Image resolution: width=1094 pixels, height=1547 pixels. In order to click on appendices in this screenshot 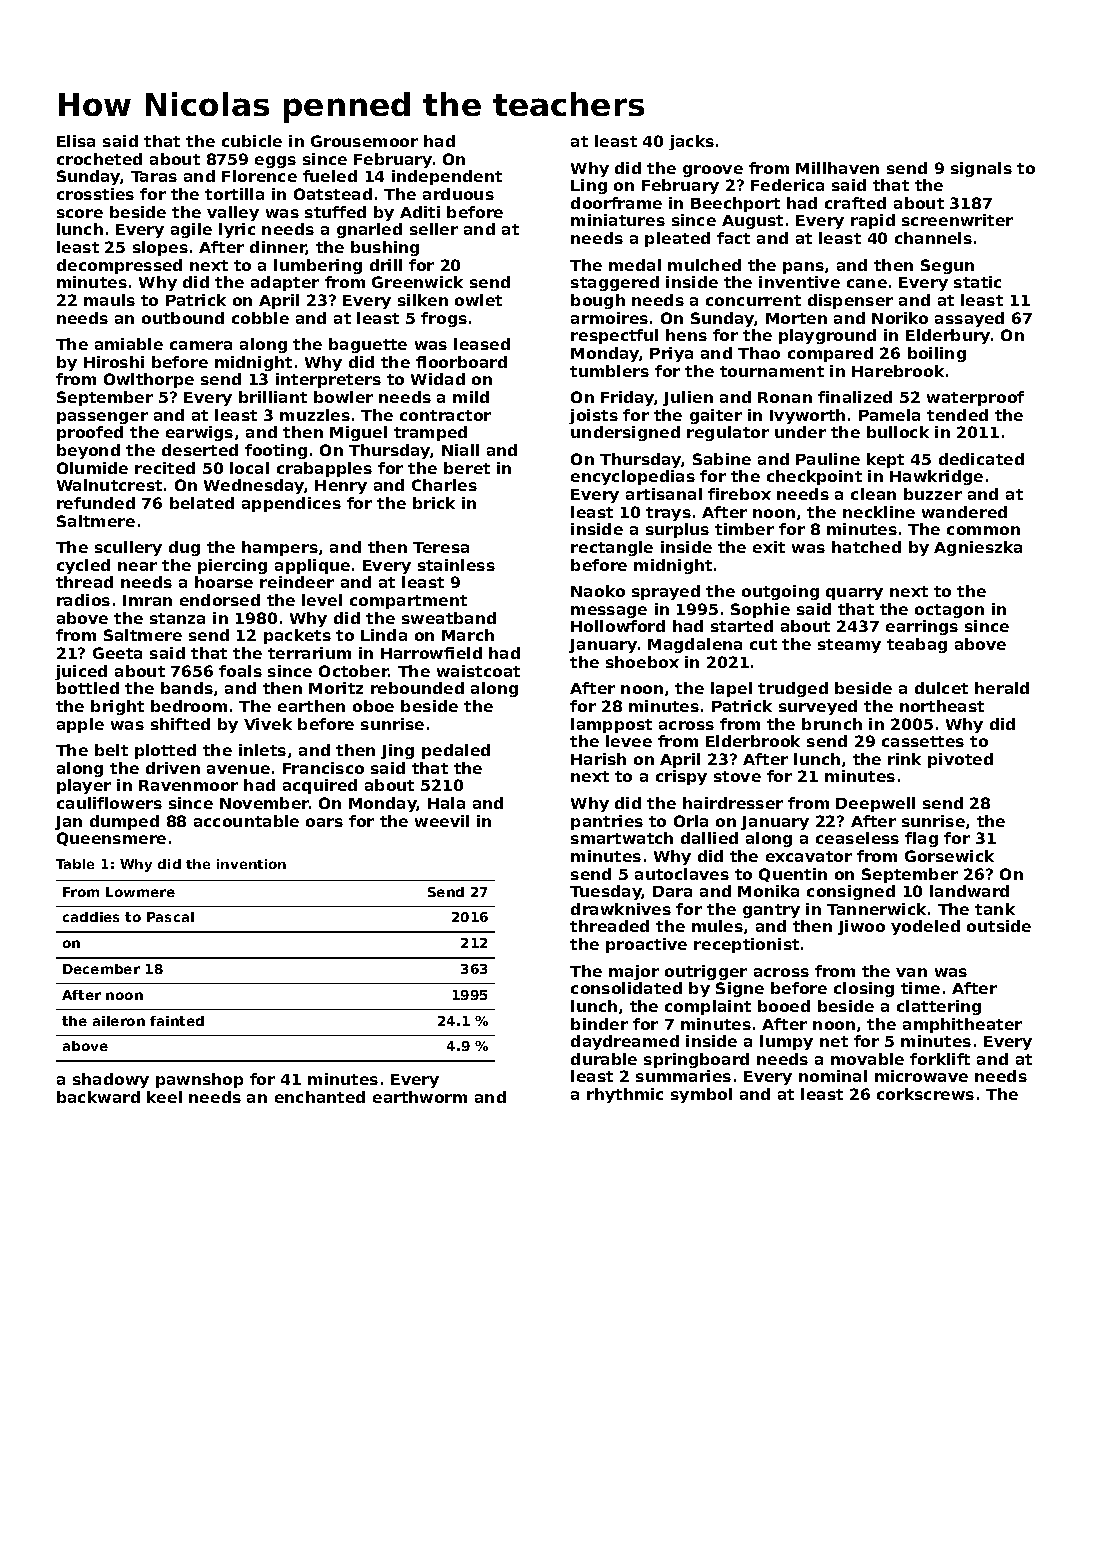, I will do `click(291, 504)`.
